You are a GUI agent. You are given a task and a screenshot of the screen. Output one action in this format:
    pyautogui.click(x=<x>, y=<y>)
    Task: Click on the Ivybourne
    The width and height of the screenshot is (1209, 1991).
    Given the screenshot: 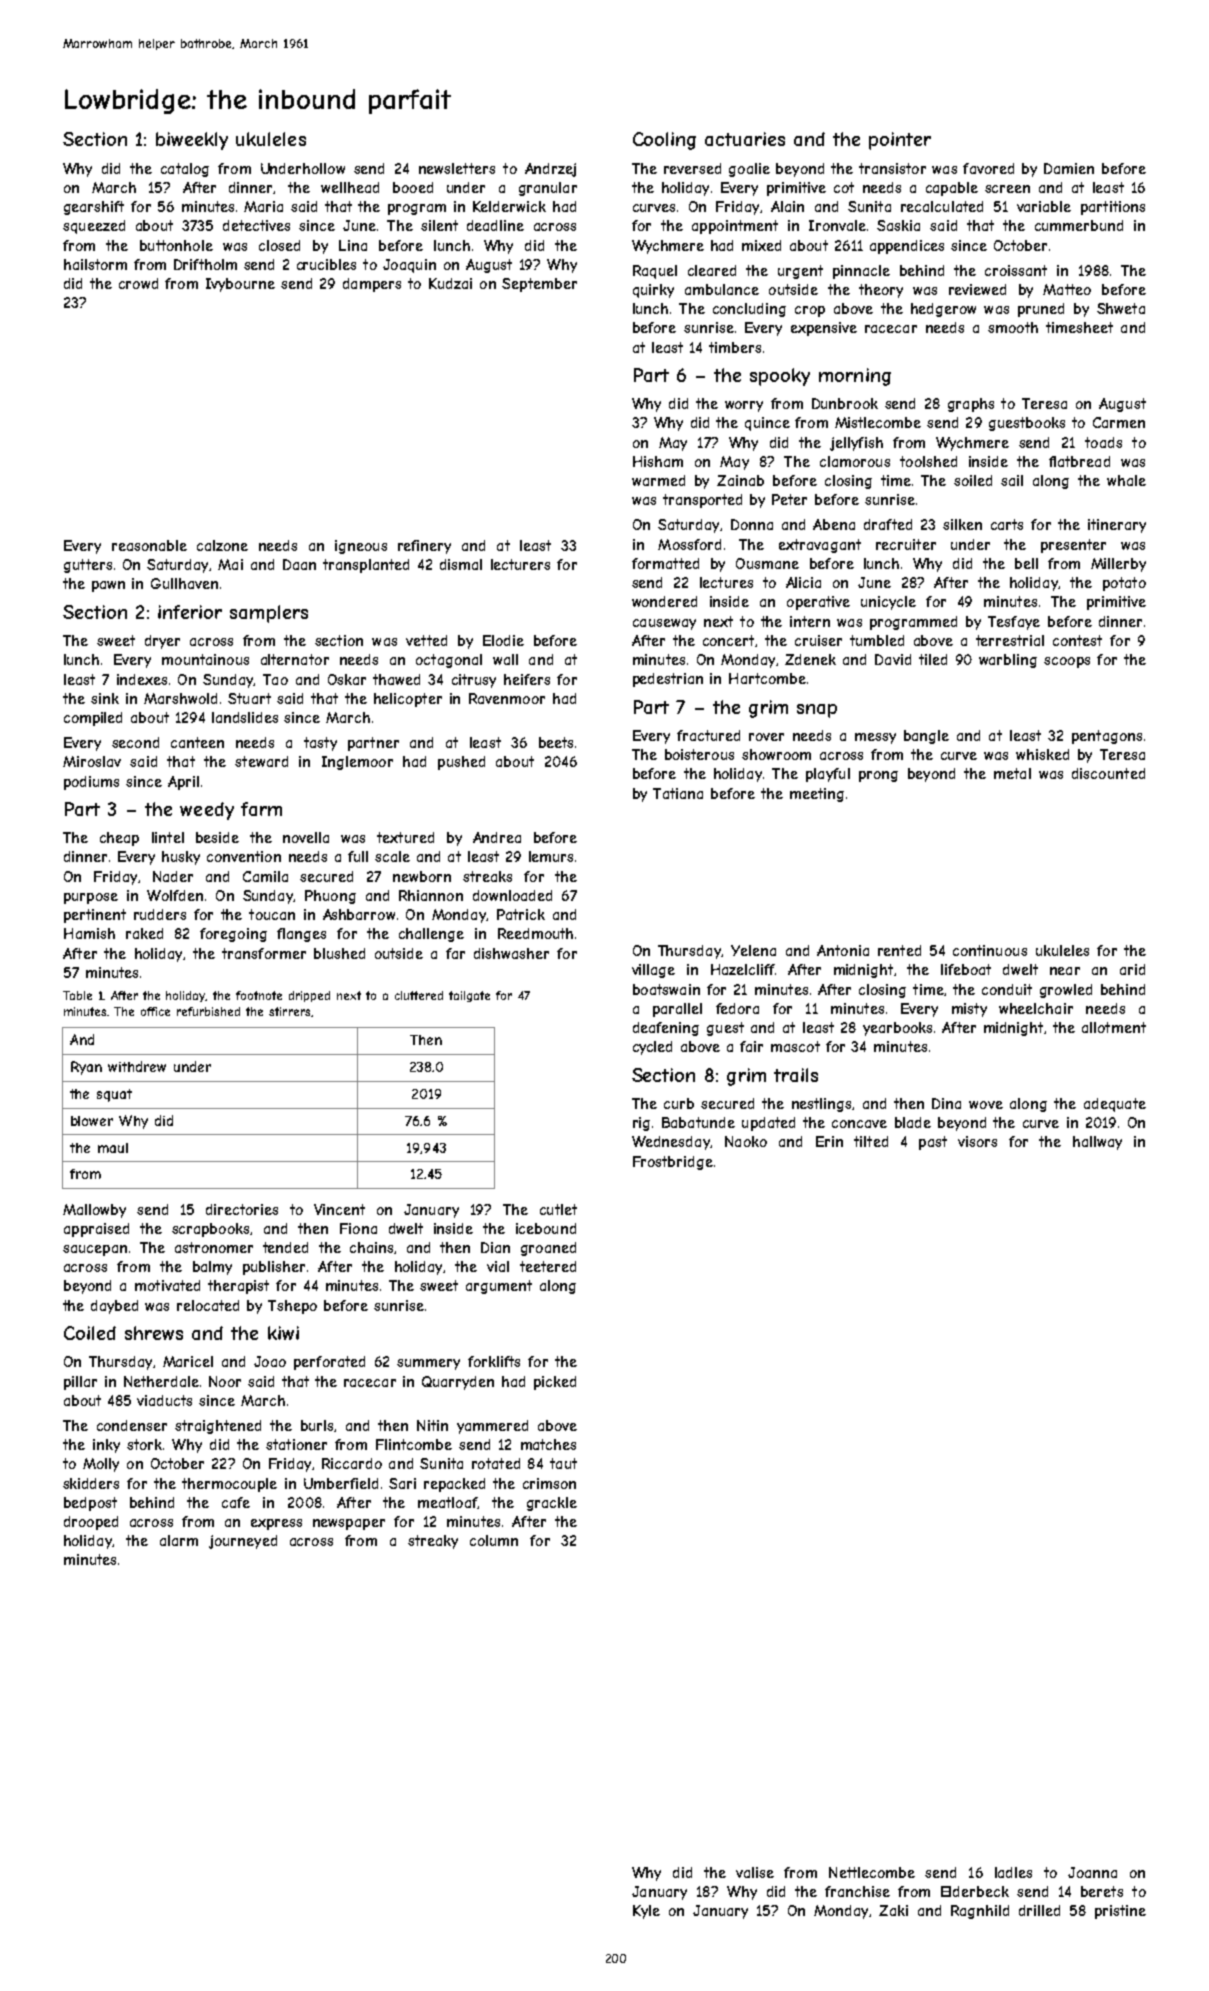 What is the action you would take?
    pyautogui.click(x=240, y=285)
